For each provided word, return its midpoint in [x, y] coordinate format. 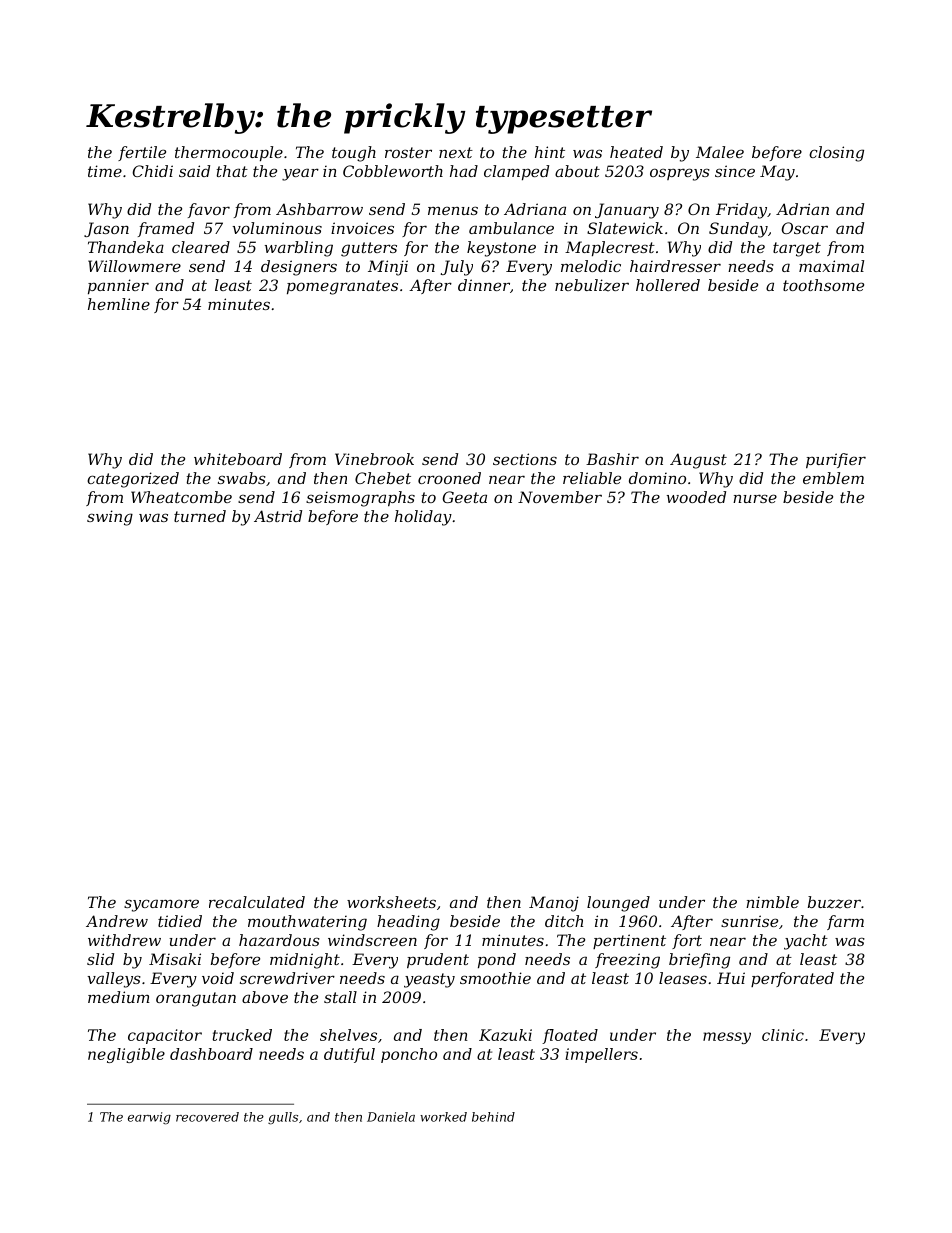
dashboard [211, 1054]
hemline [119, 304]
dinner [484, 285]
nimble [772, 902]
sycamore [161, 905]
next [456, 152]
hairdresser [675, 266]
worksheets [391, 902]
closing [836, 154]
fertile [142, 153]
